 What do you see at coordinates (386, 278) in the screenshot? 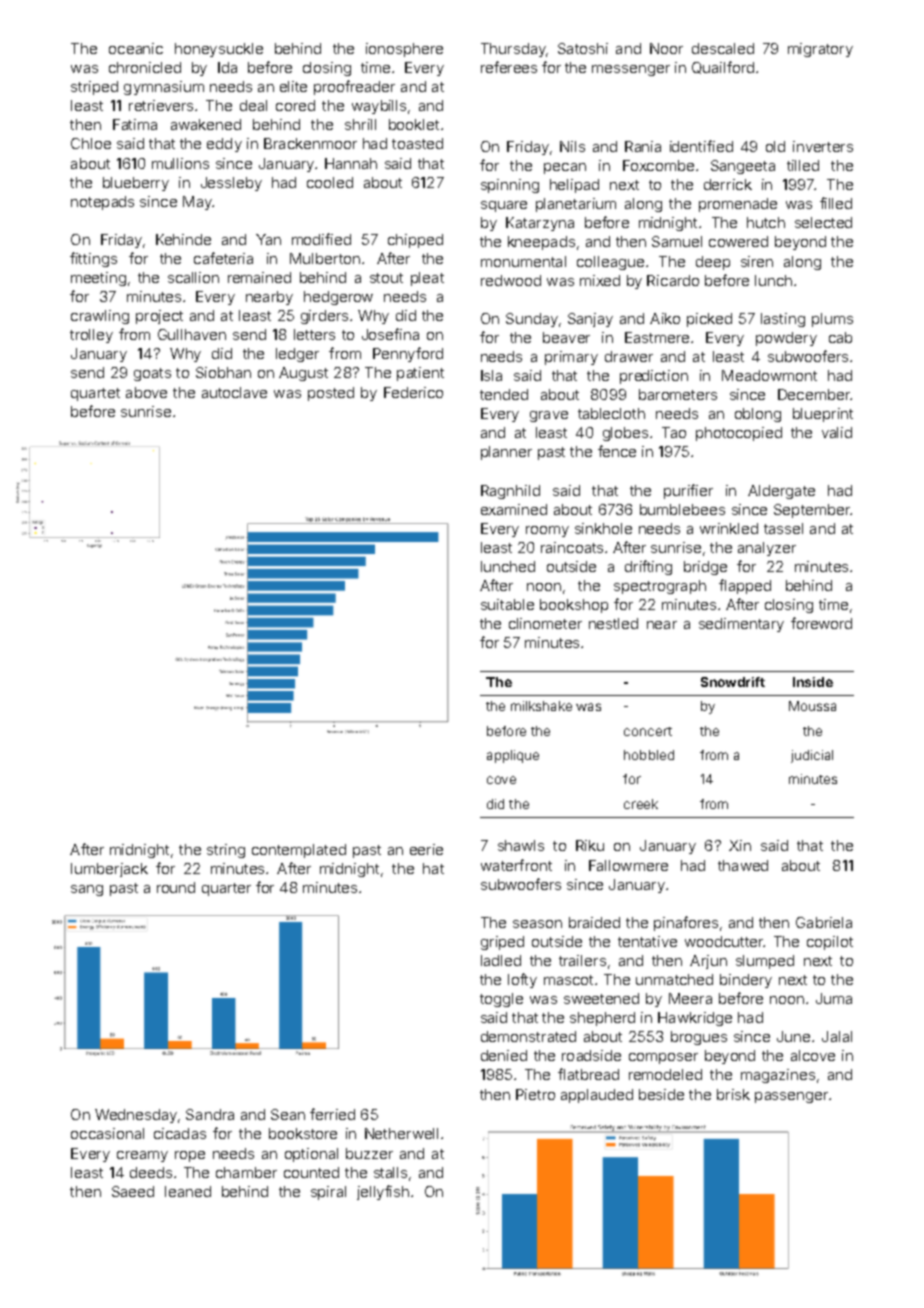
I see `stout` at bounding box center [386, 278].
